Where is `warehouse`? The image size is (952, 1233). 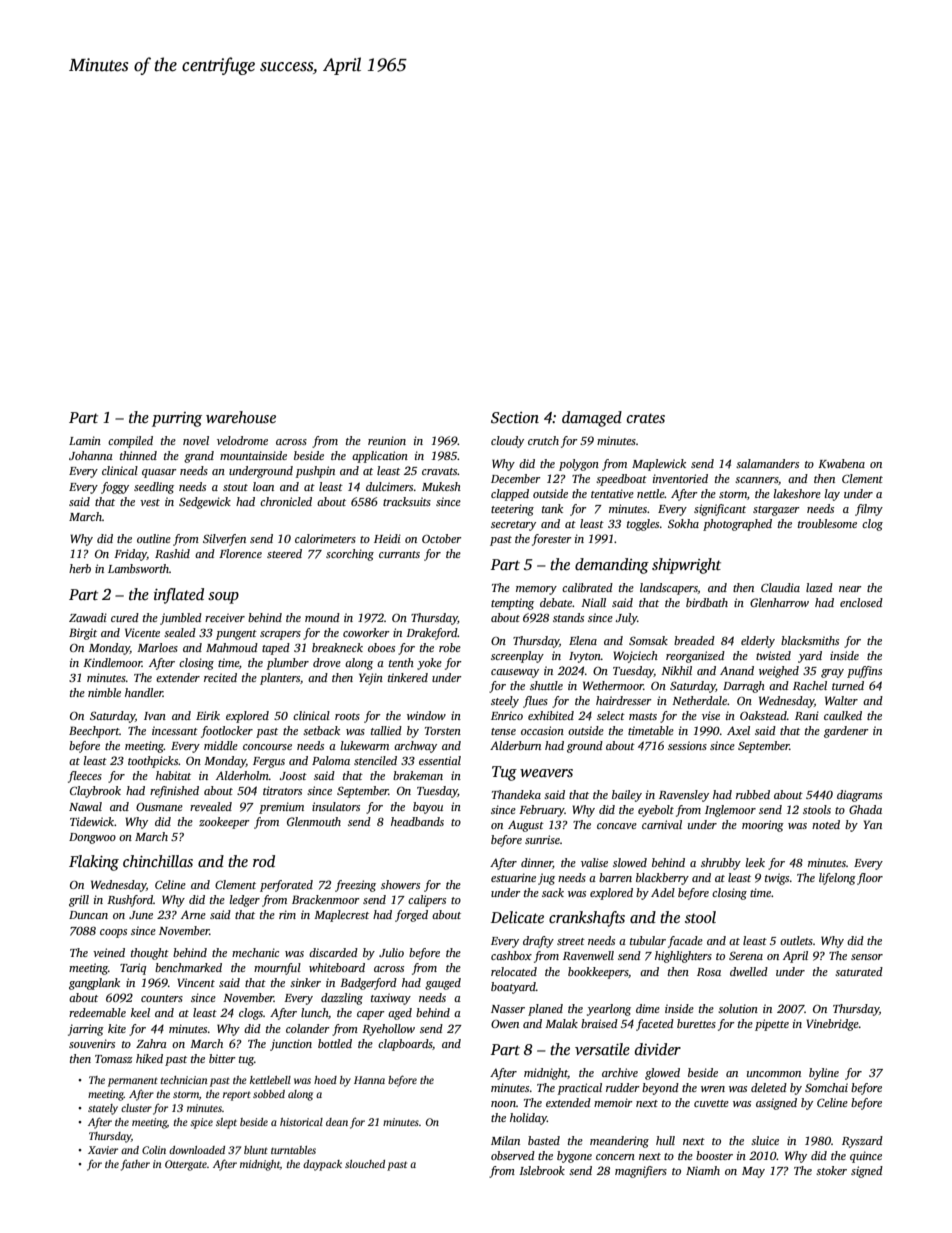
warehouse is located at coordinates (241, 417).
